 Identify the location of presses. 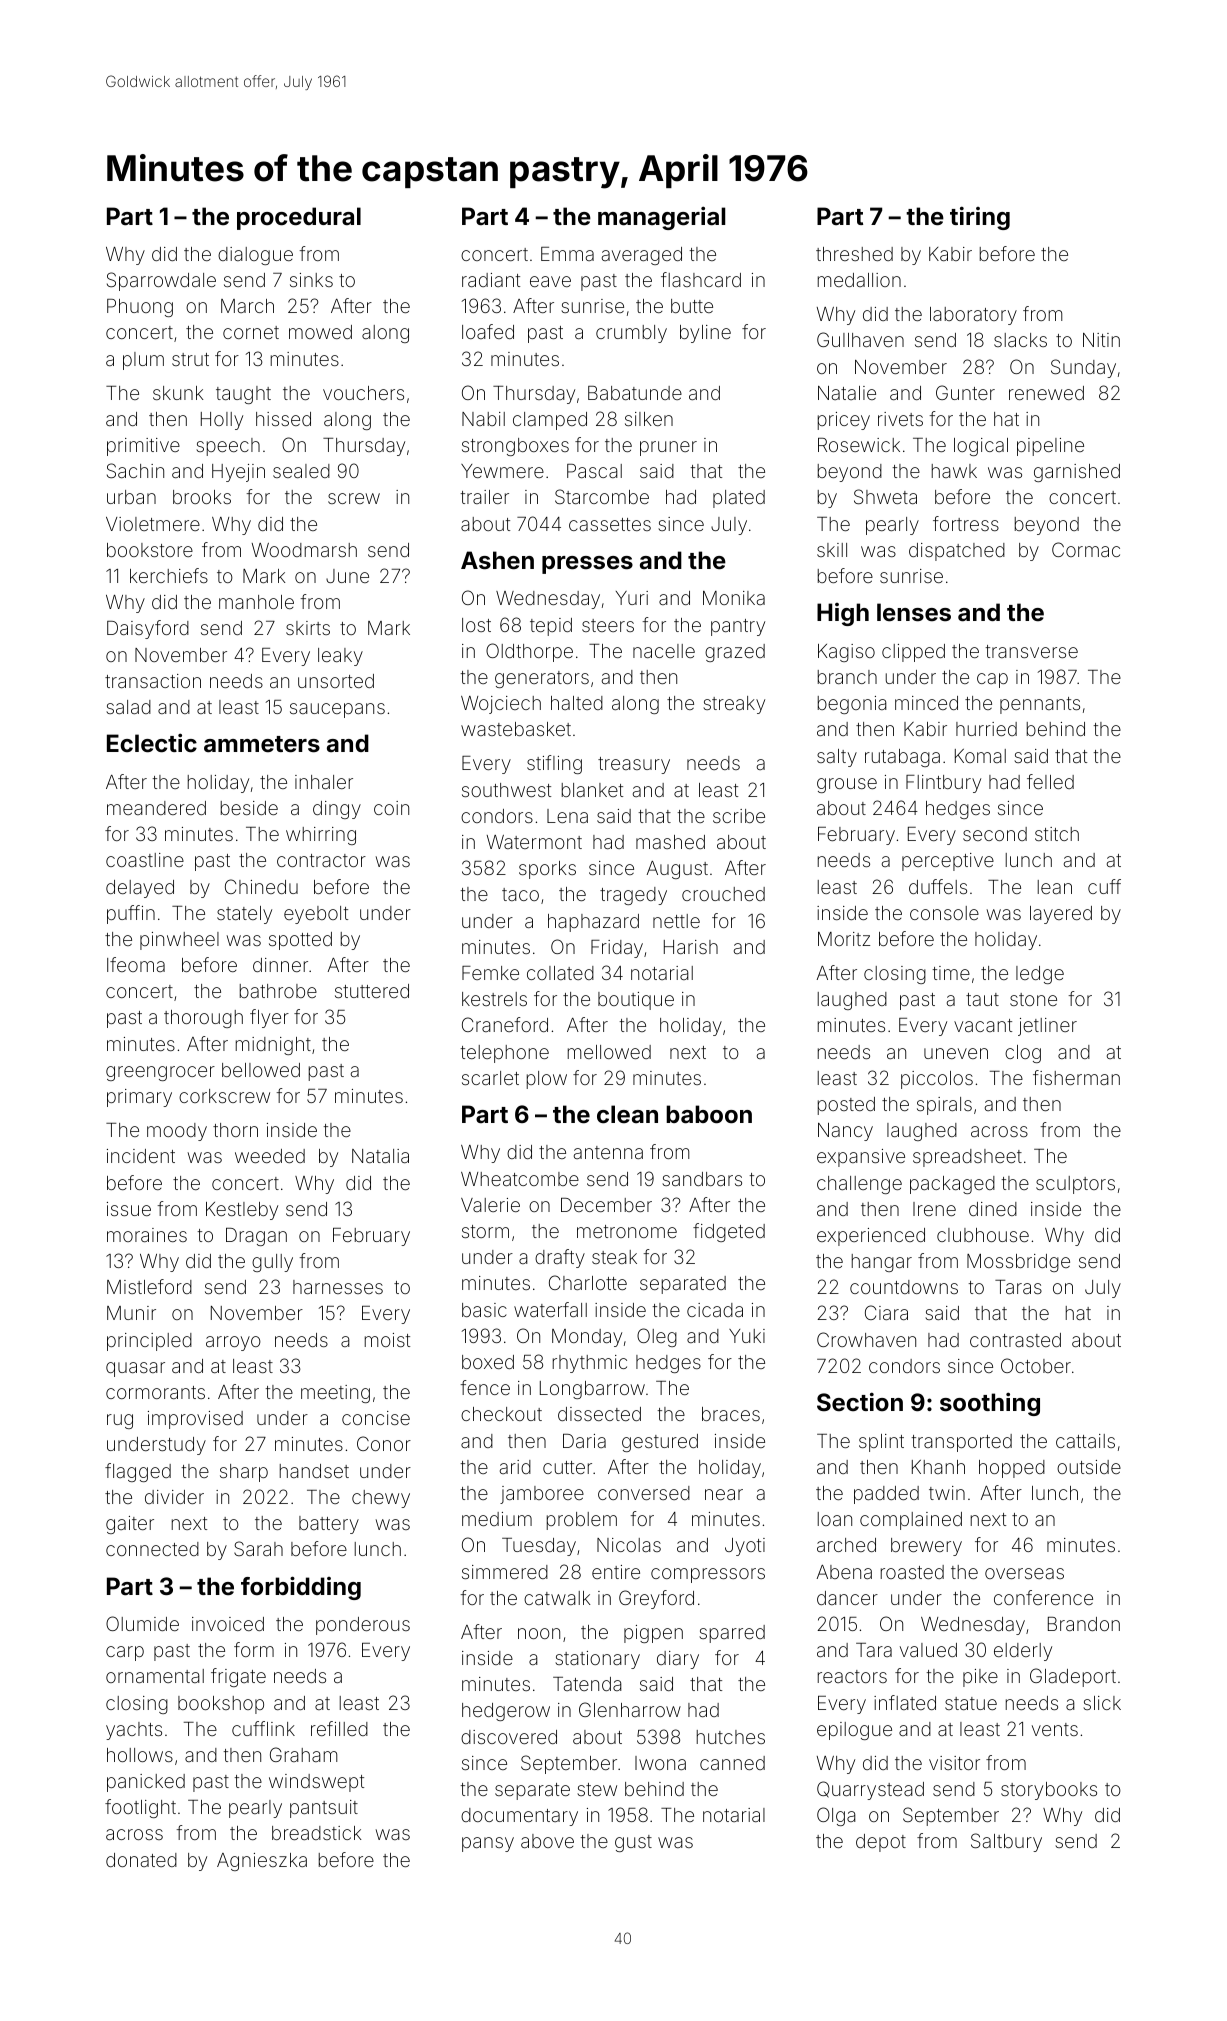
(587, 565).
